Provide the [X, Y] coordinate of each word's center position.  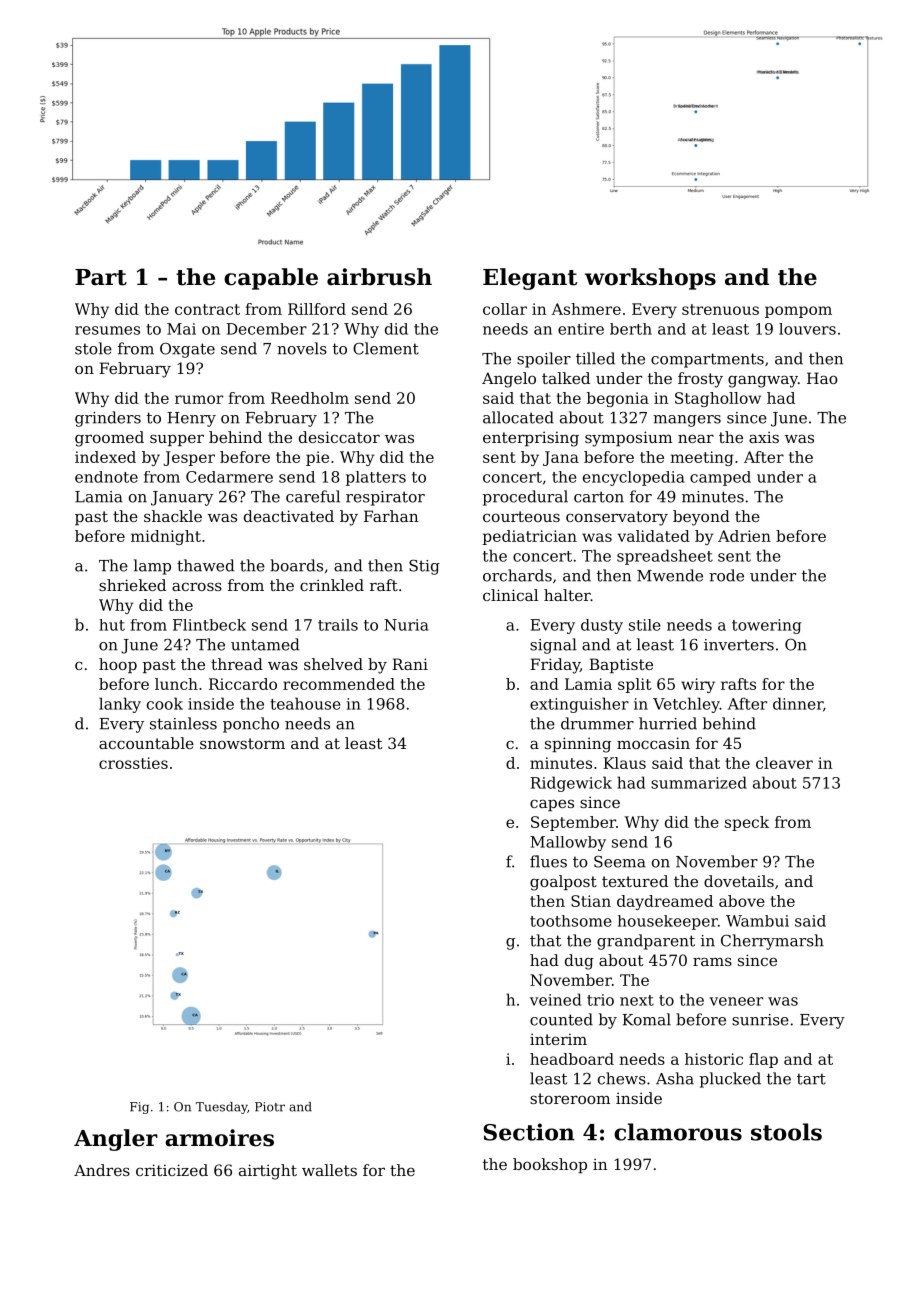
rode [726, 575]
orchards [517, 575]
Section [529, 1132]
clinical [510, 595]
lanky [120, 705]
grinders [108, 419]
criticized [172, 1170]
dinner [798, 703]
